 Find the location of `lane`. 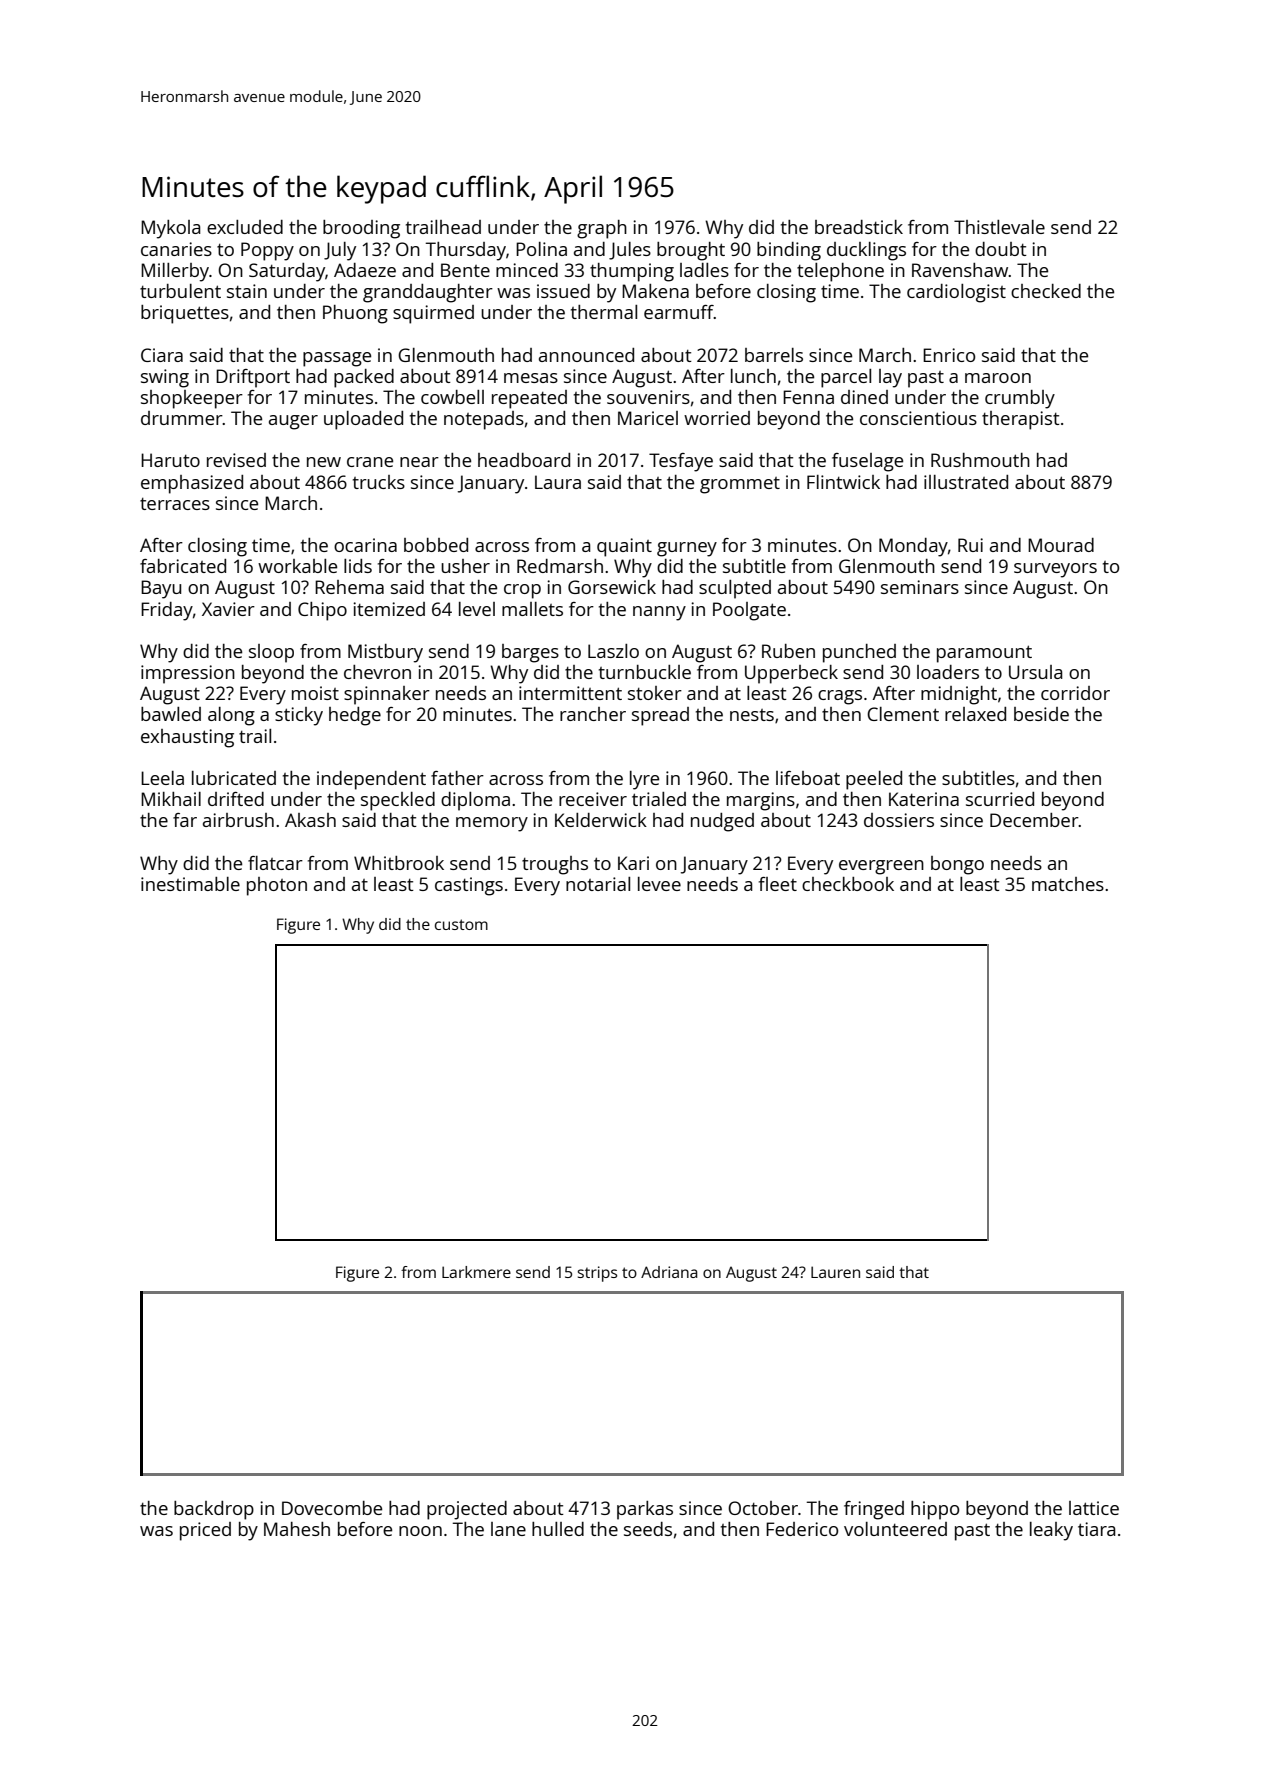

lane is located at coordinates (508, 1529).
